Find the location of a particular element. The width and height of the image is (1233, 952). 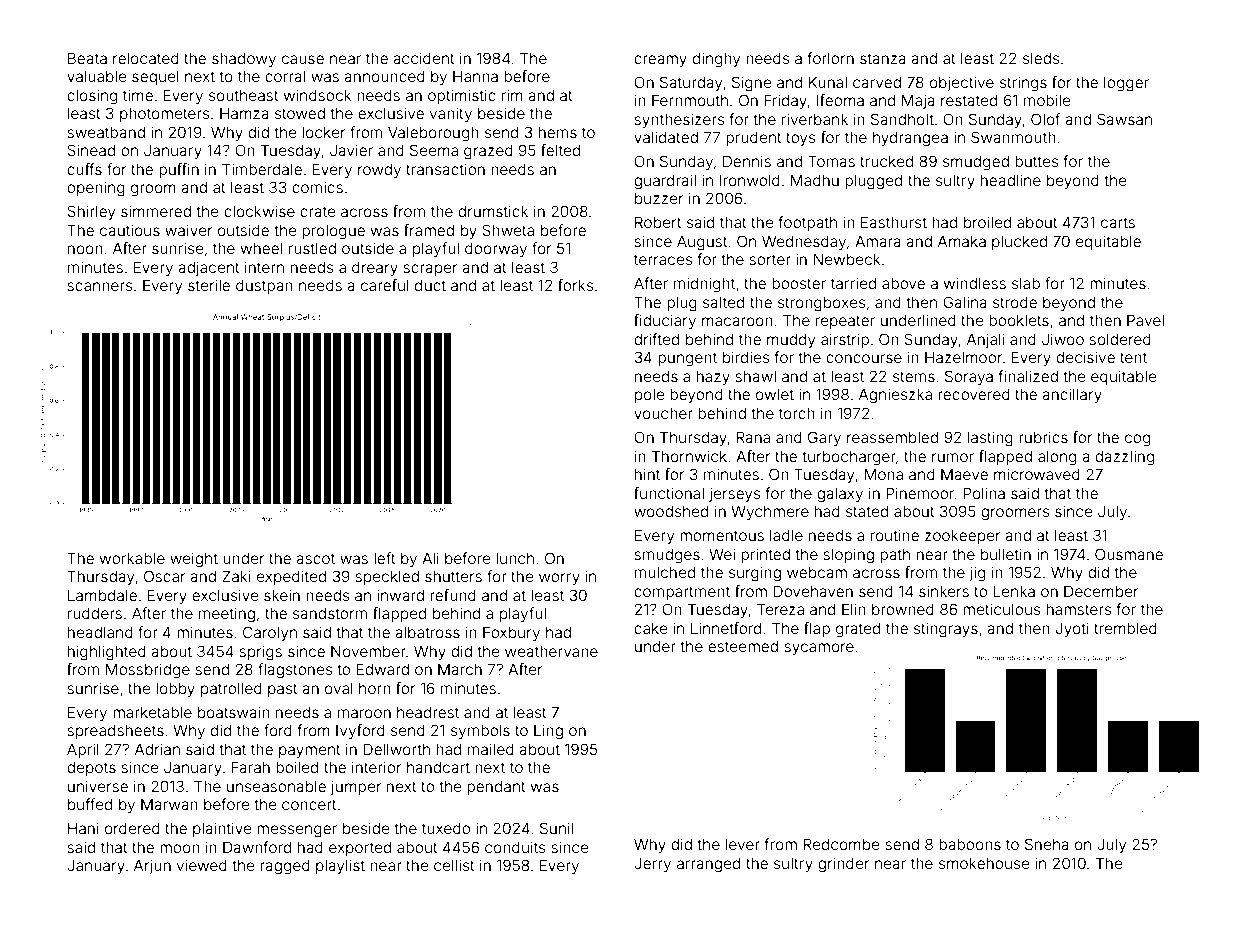

Adrian is located at coordinates (157, 749).
